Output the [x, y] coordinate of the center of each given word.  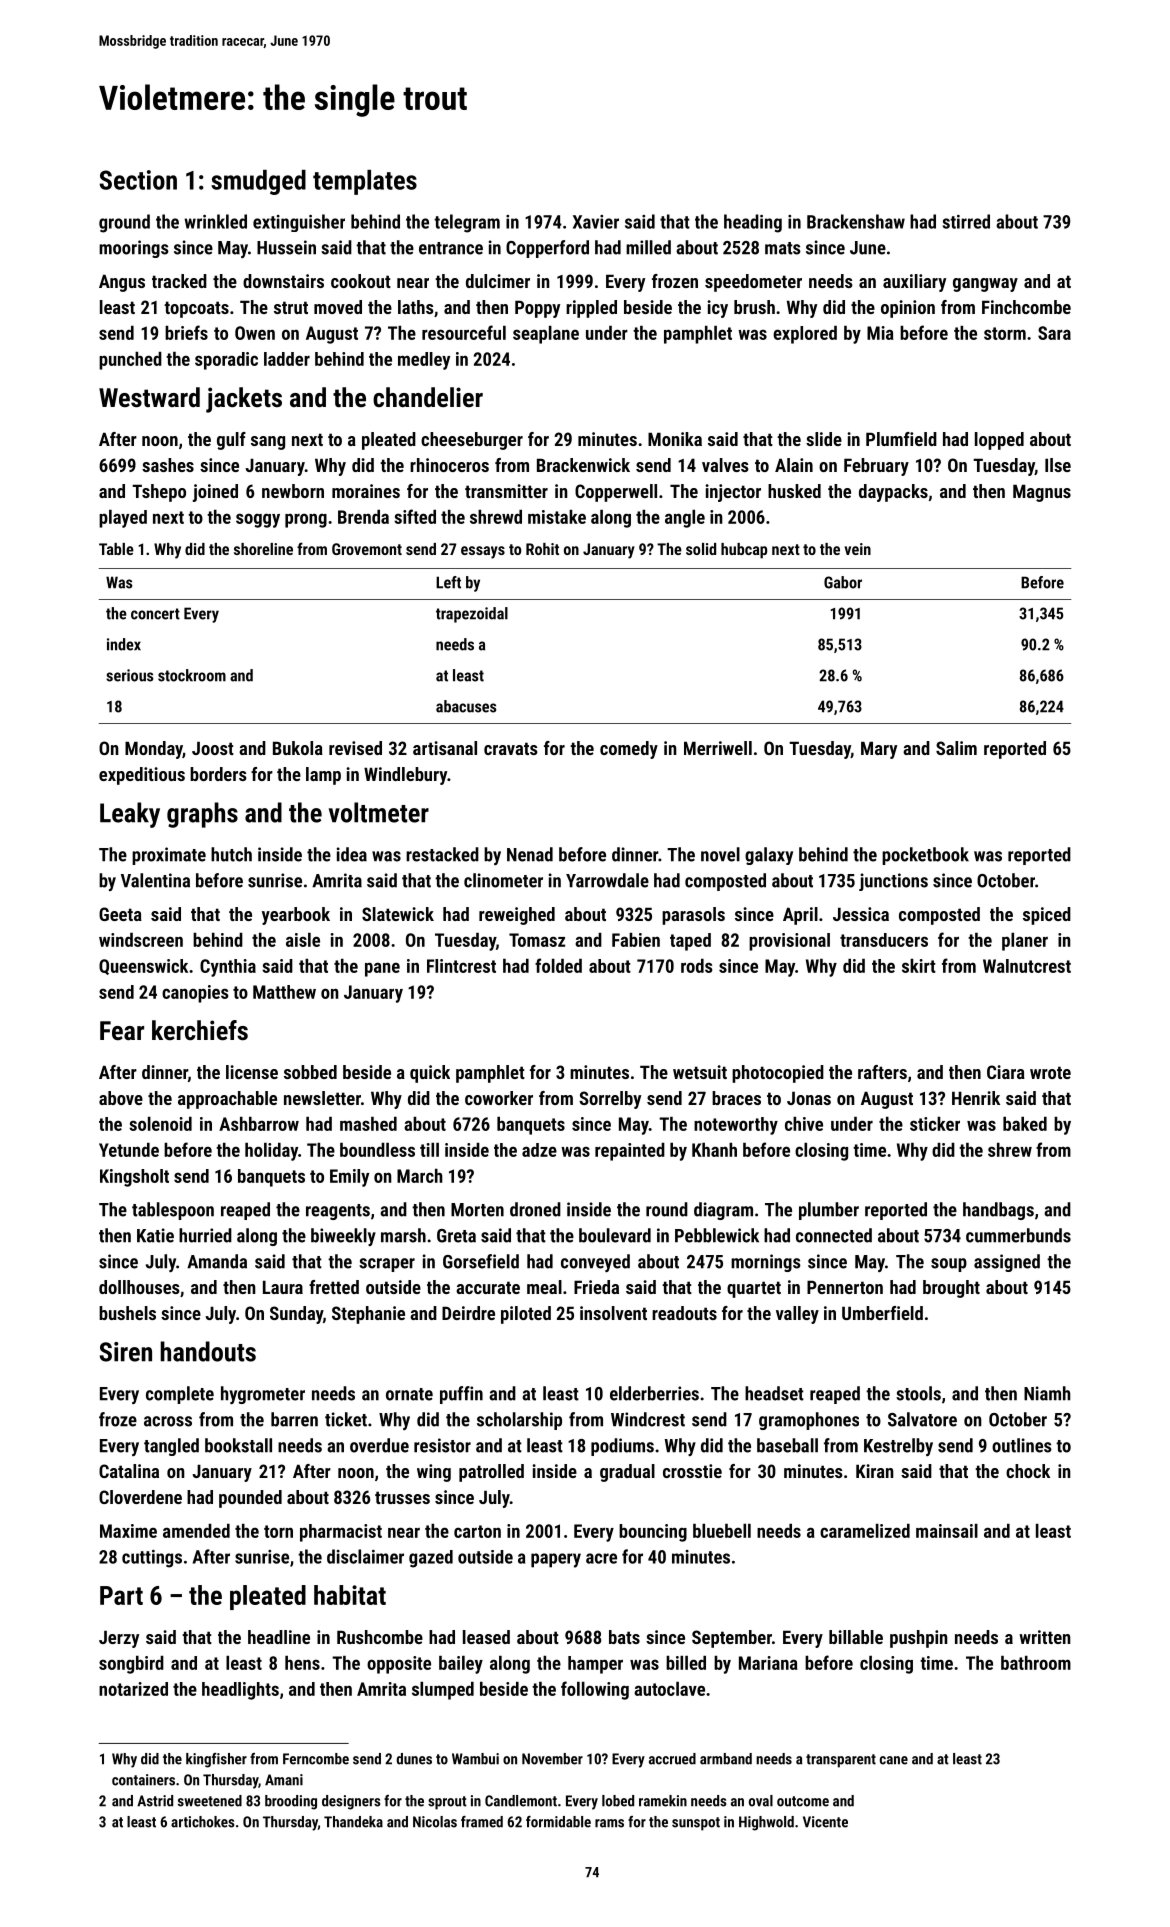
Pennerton [845, 1287]
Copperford [547, 249]
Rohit [542, 549]
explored [805, 335]
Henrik [976, 1098]
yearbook [296, 916]
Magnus [1042, 493]
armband [726, 1759]
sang [268, 443]
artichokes [202, 1822]
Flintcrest [461, 966]
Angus [122, 283]
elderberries [654, 1393]
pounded [250, 1499]
